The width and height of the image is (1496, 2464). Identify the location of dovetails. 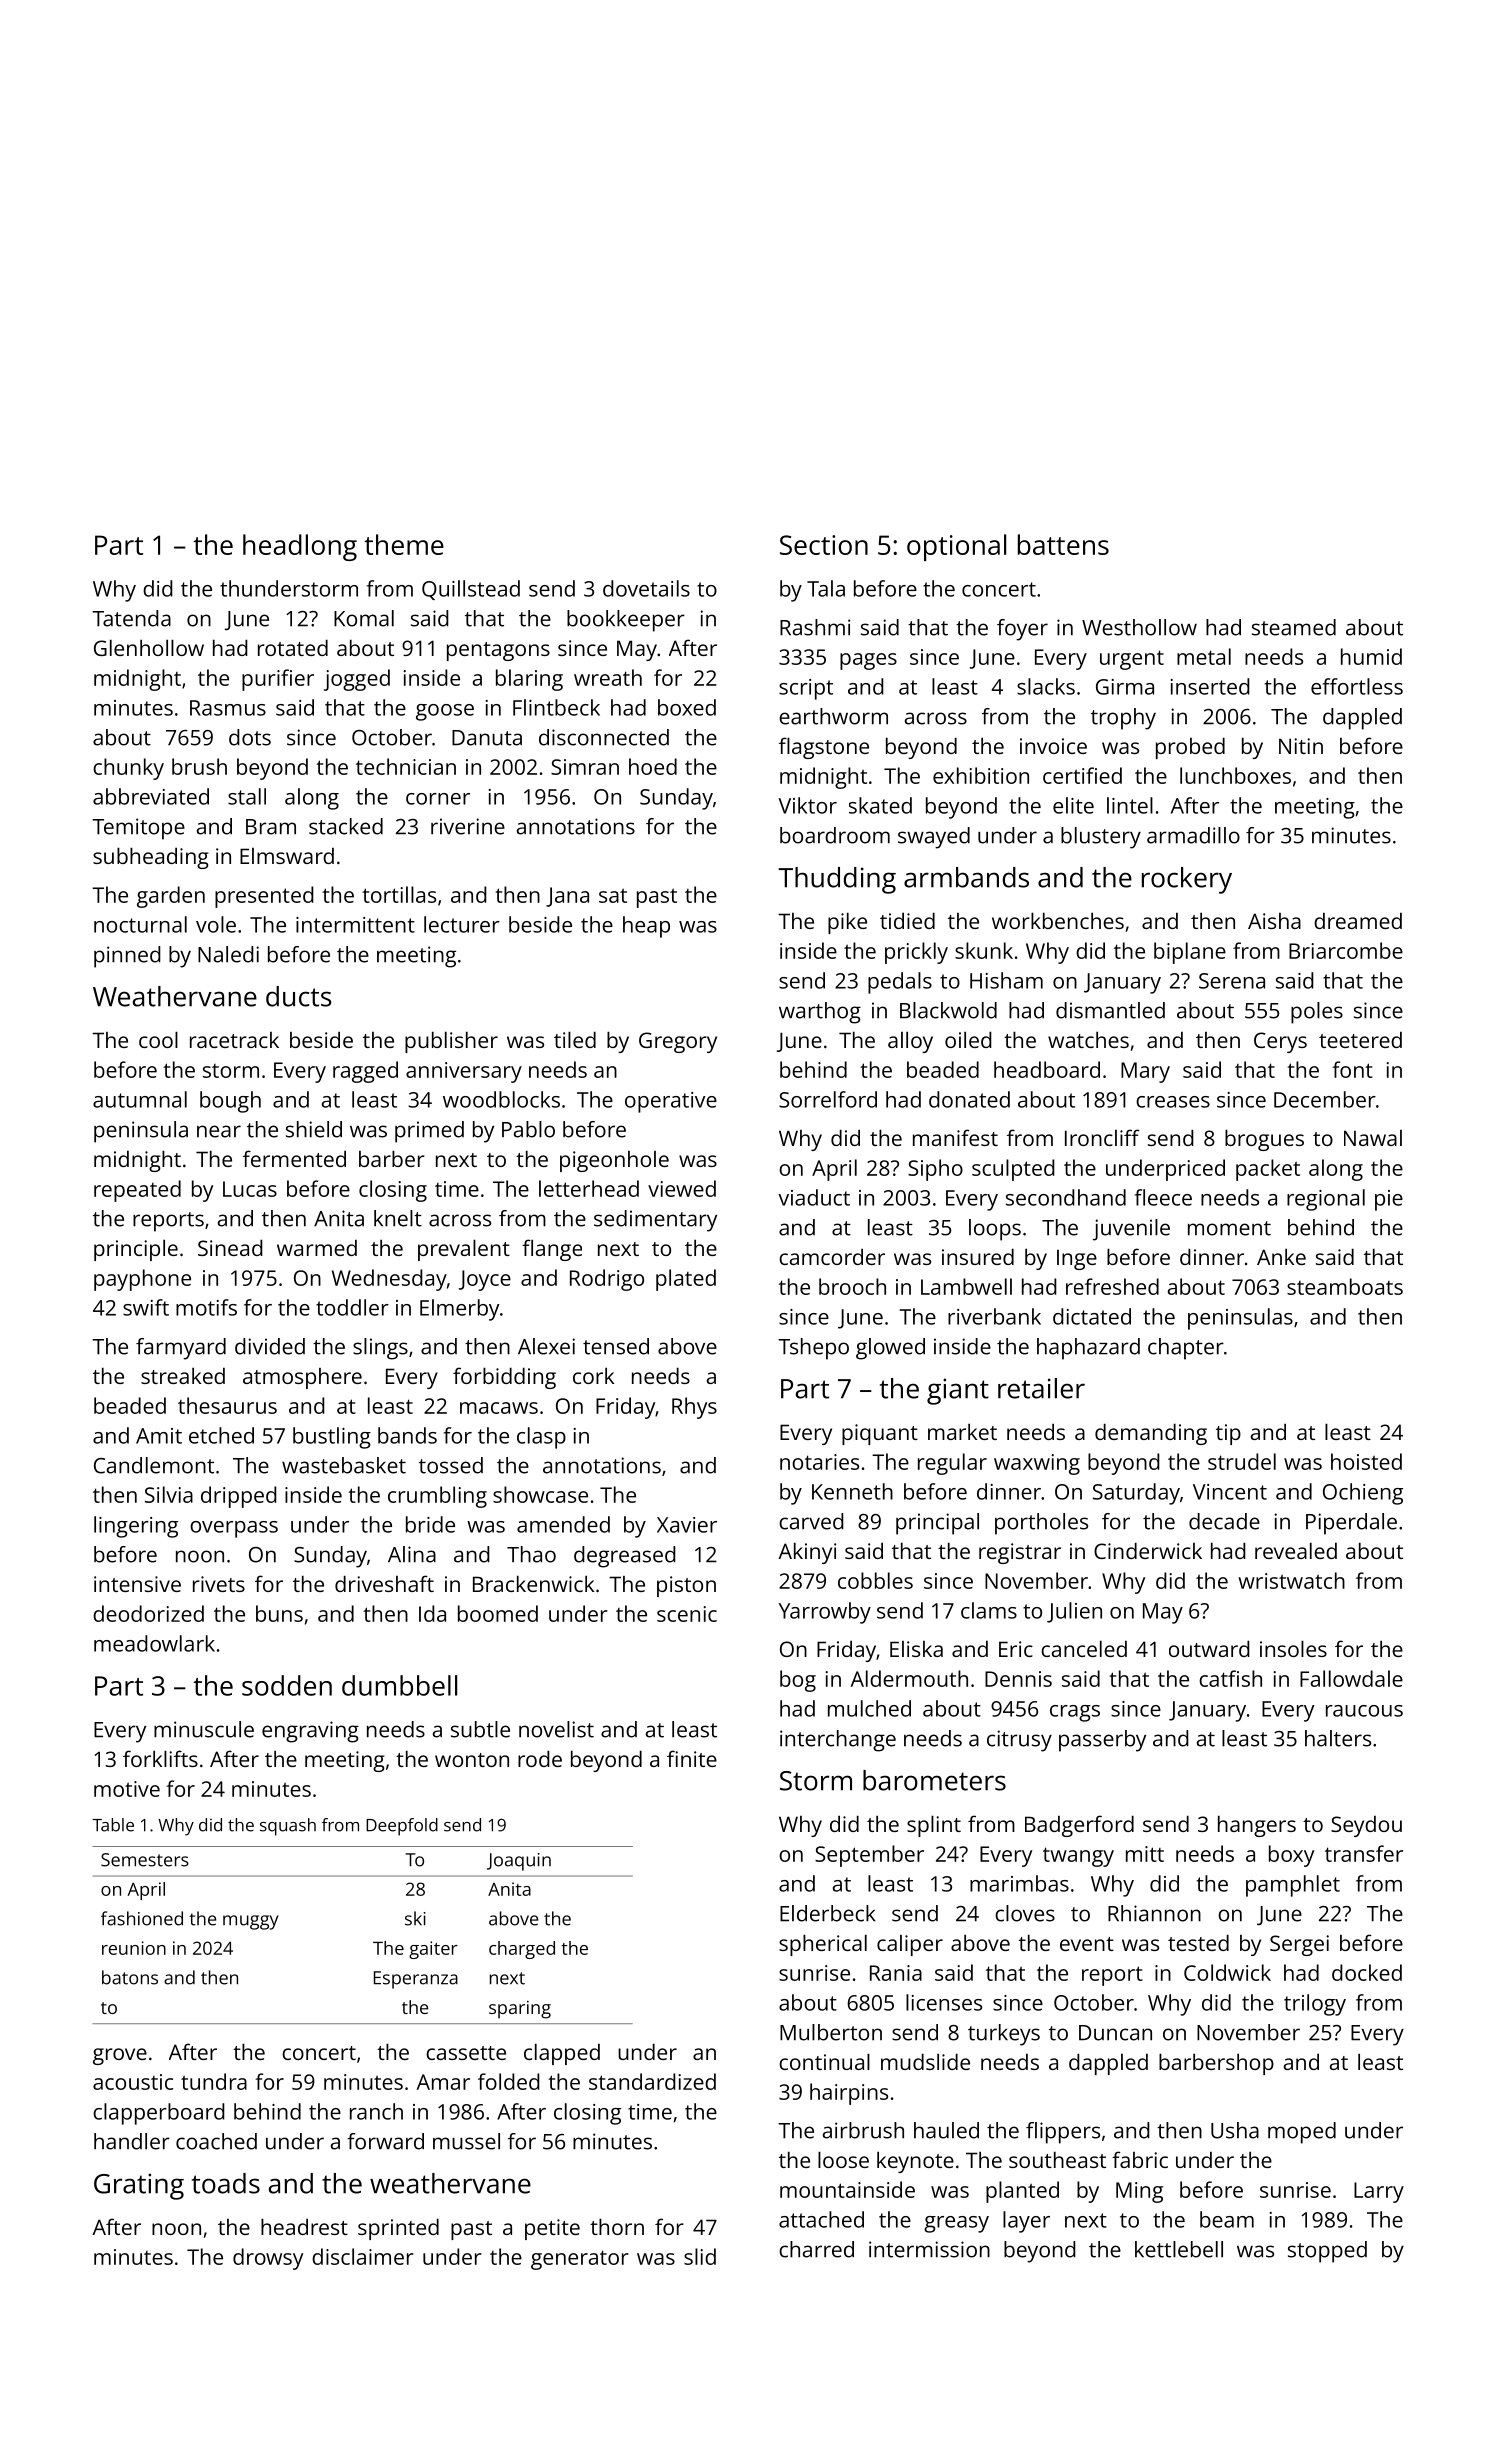
(646, 588).
